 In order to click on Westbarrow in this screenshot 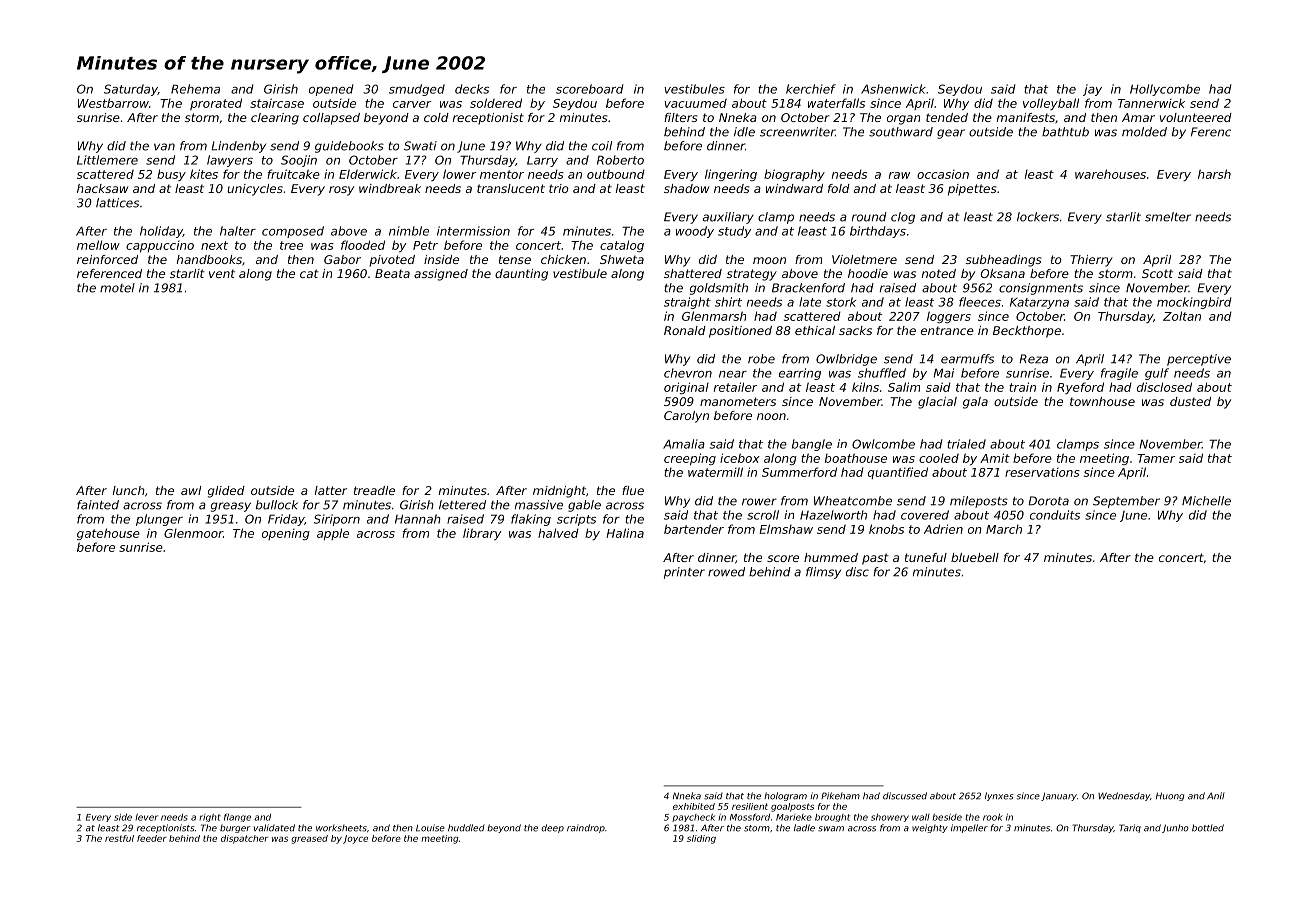, I will do `click(113, 103)`.
